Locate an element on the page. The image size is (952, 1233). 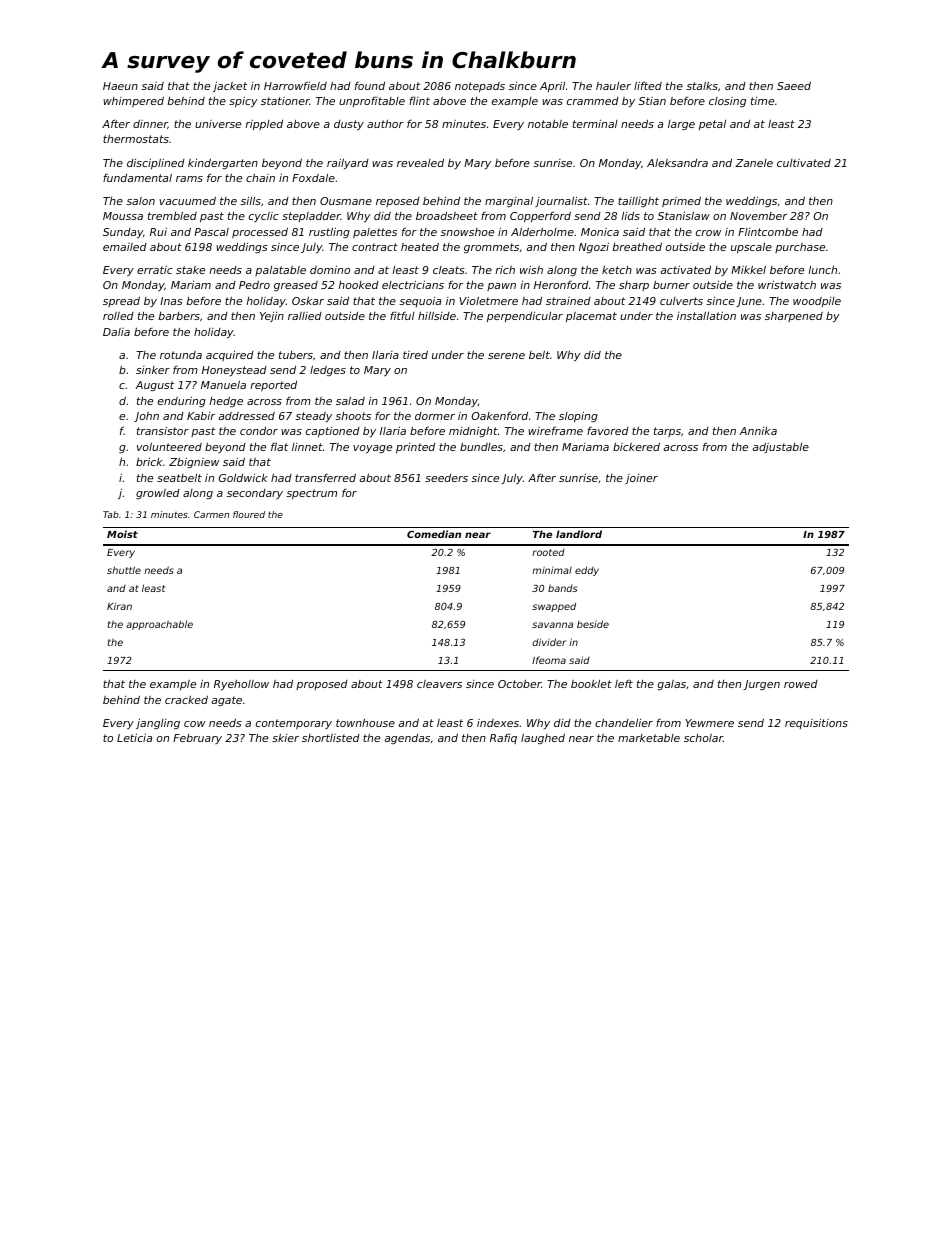
eddy is located at coordinates (587, 571).
